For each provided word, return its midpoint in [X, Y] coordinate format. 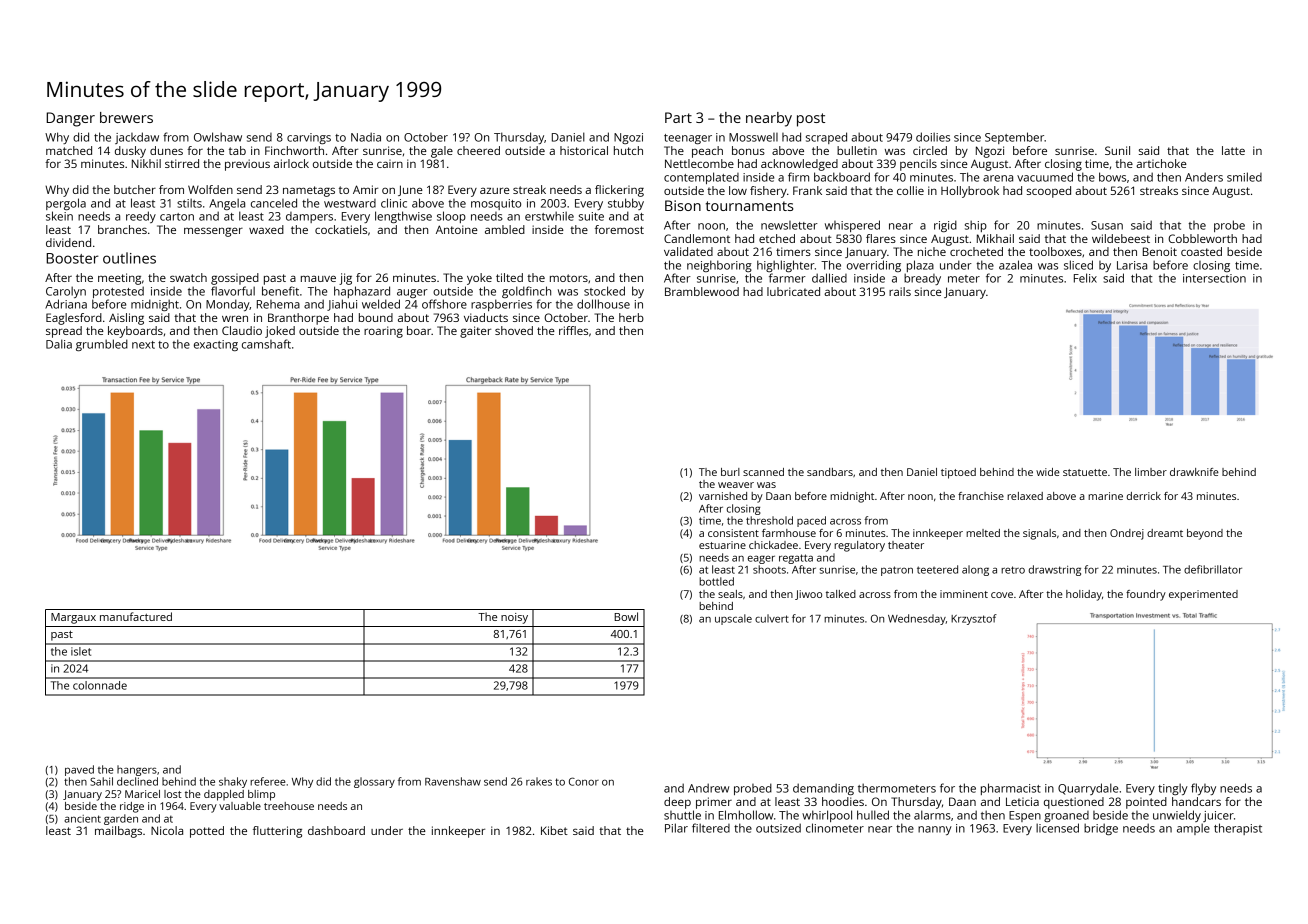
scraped [826, 138]
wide [1048, 472]
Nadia [366, 137]
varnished [723, 496]
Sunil [1117, 150]
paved [79, 770]
